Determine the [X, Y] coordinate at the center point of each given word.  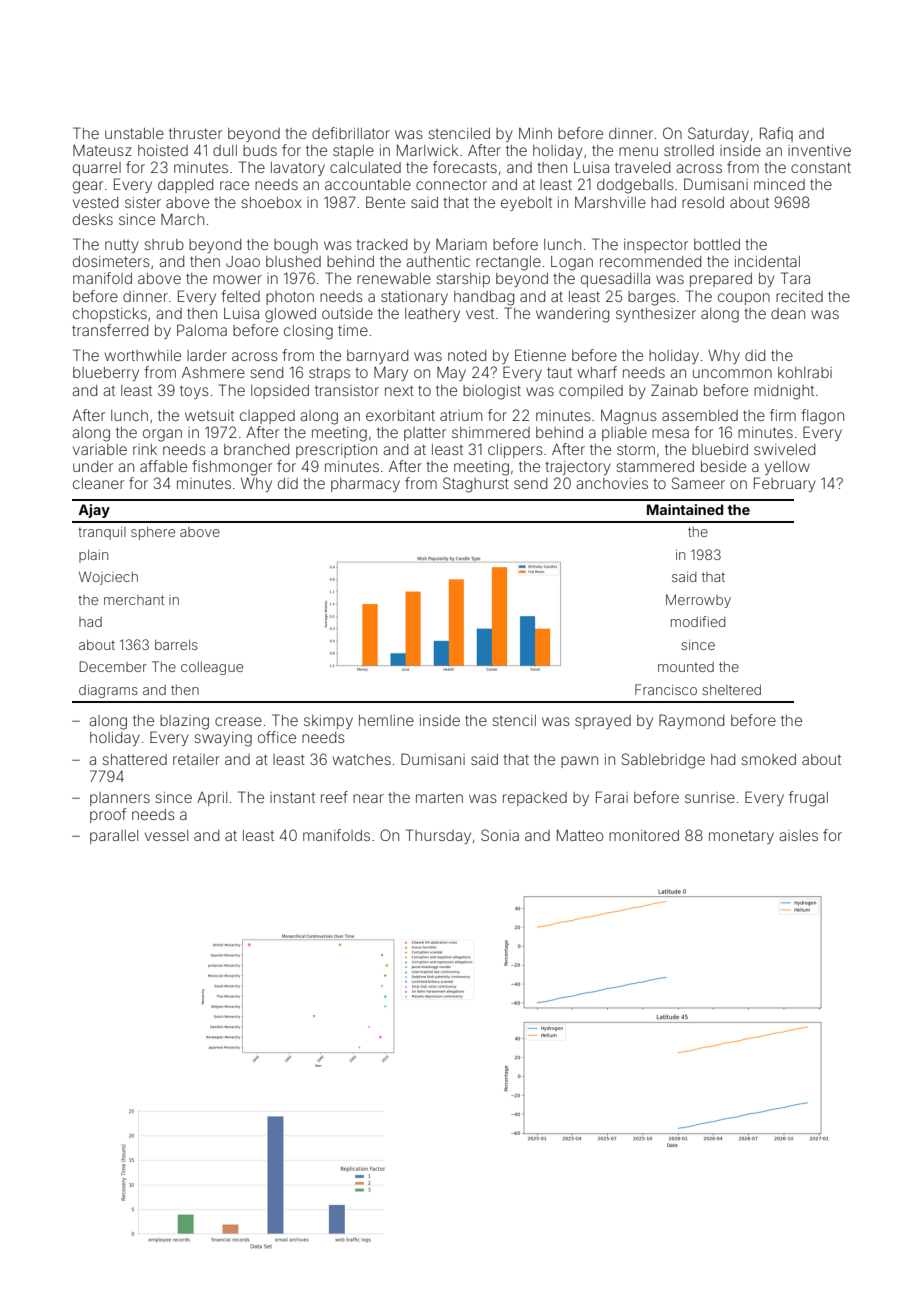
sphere [153, 533]
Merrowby [698, 601]
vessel [166, 835]
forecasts [465, 167]
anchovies [612, 483]
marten [439, 797]
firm [783, 415]
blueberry [106, 374]
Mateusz [102, 150]
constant [821, 167]
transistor [347, 390]
